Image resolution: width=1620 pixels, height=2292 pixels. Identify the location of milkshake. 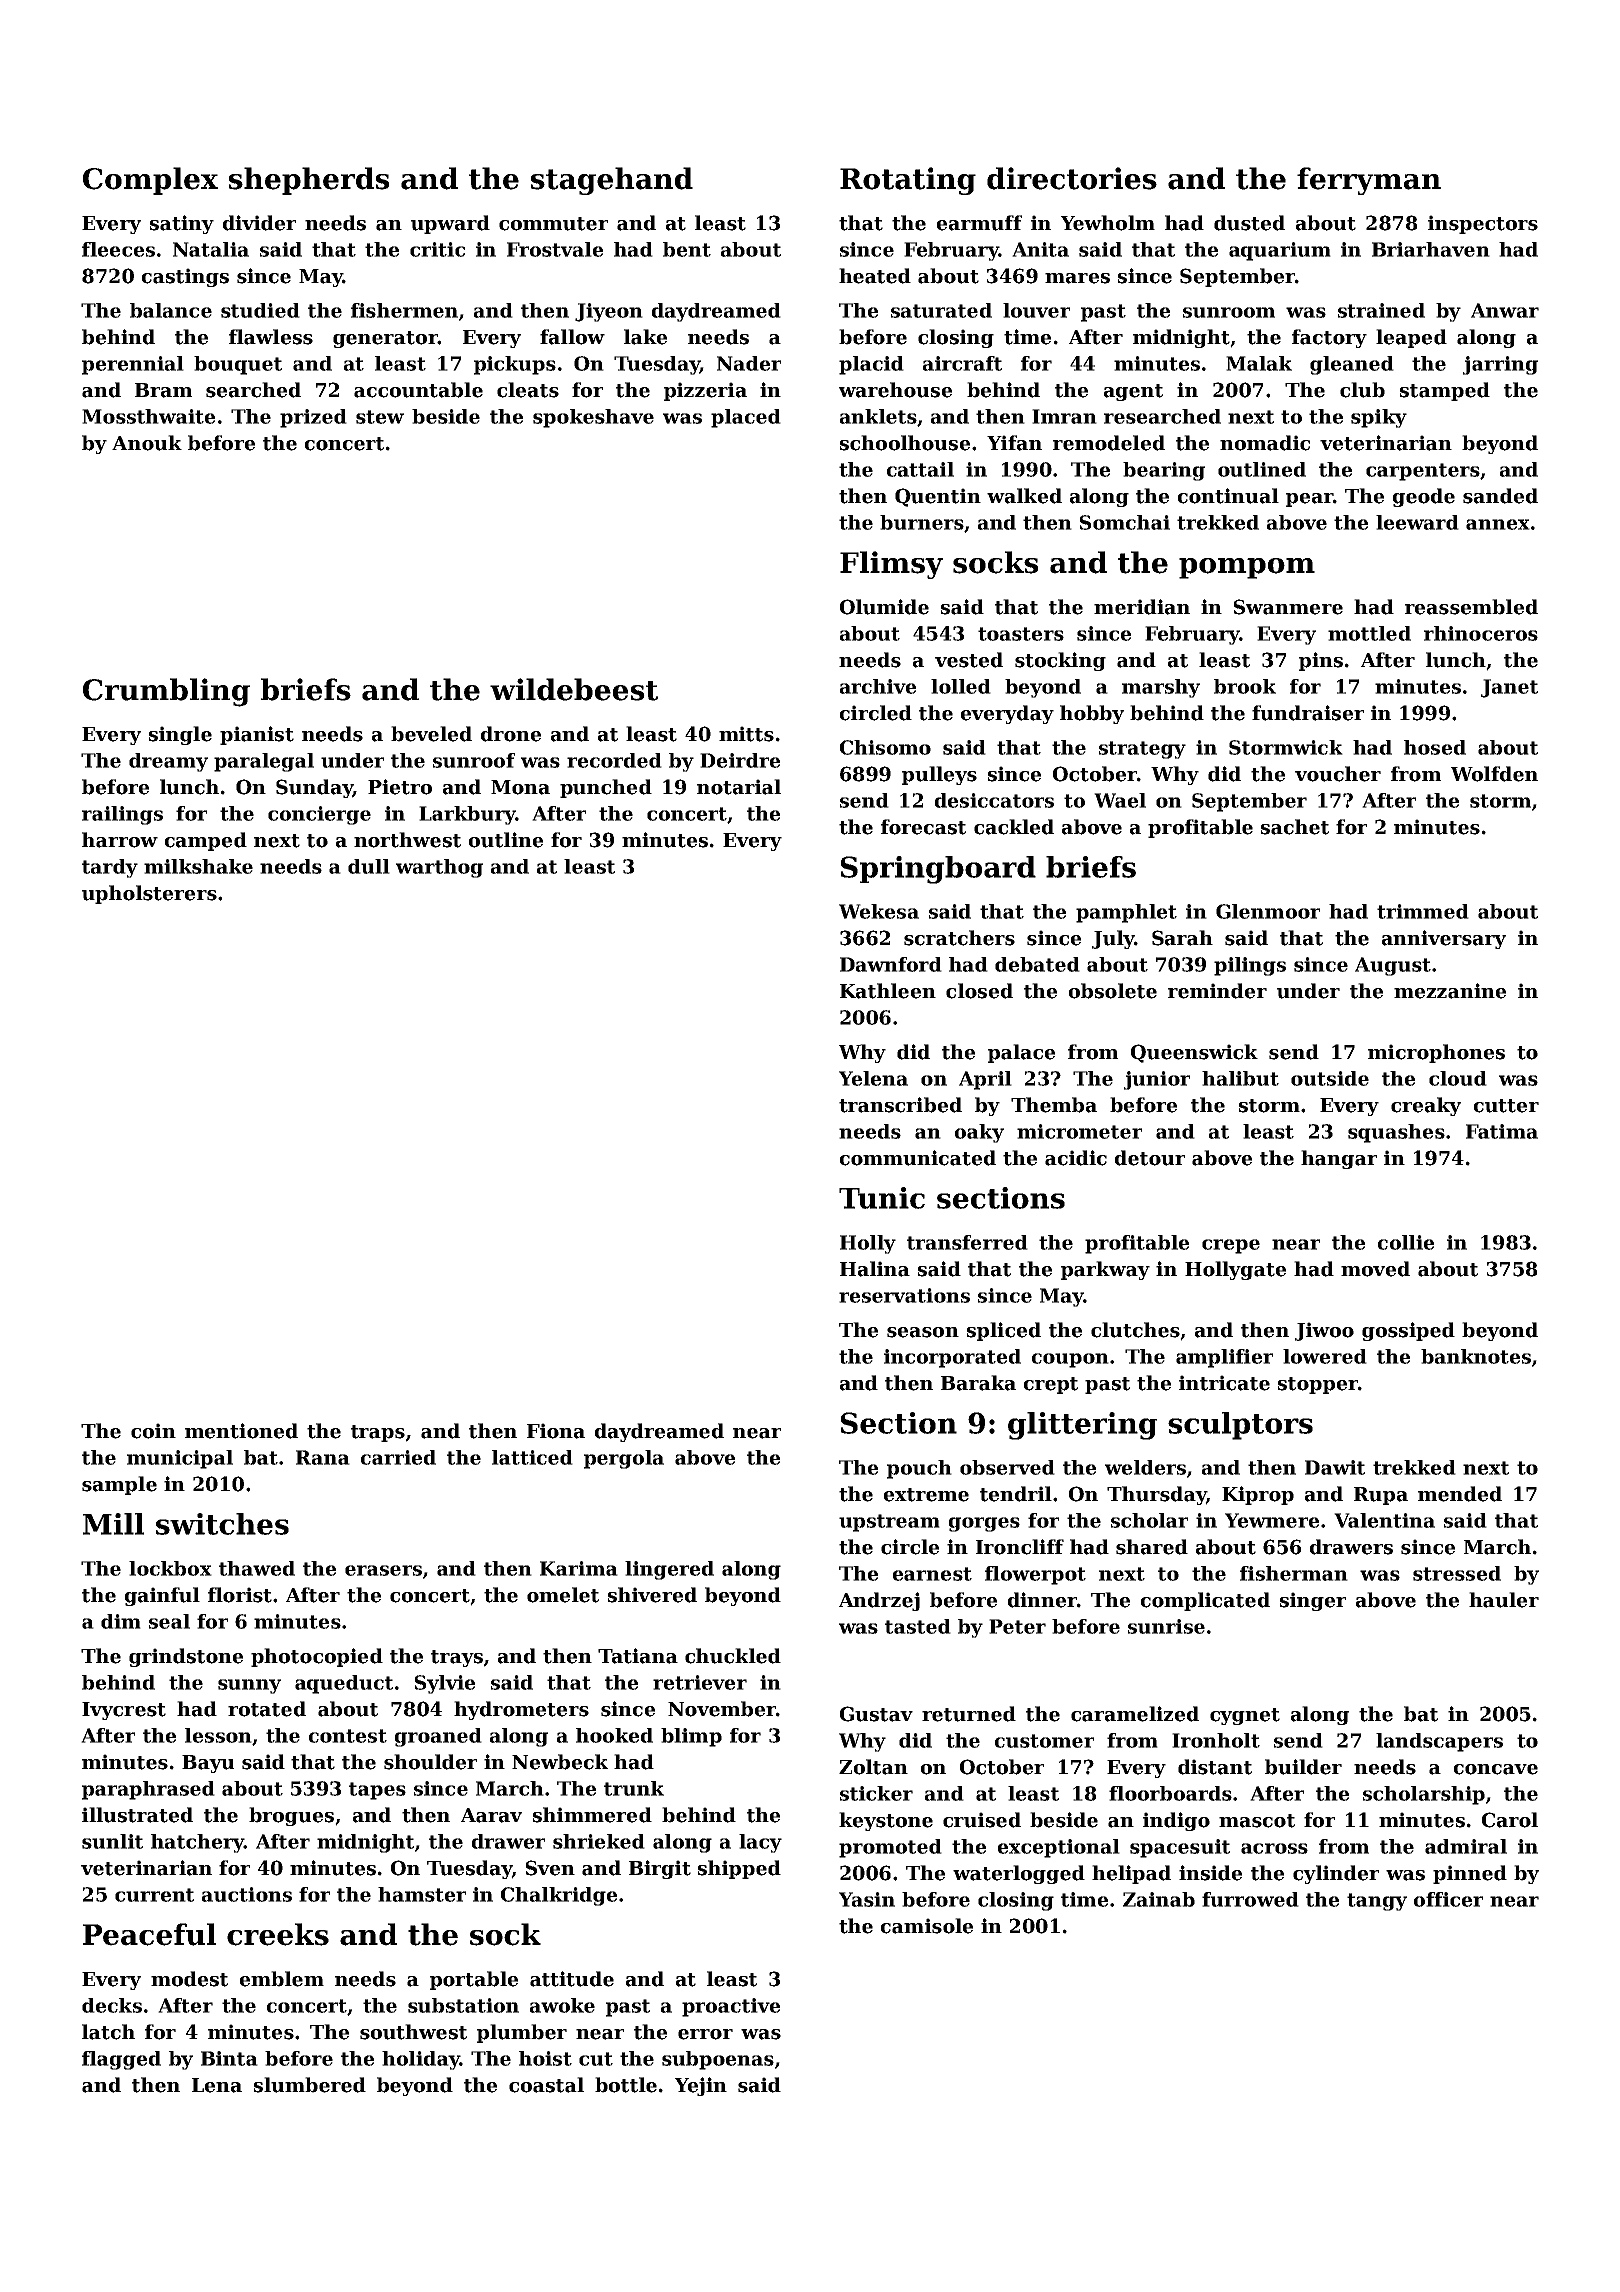
(198, 866).
